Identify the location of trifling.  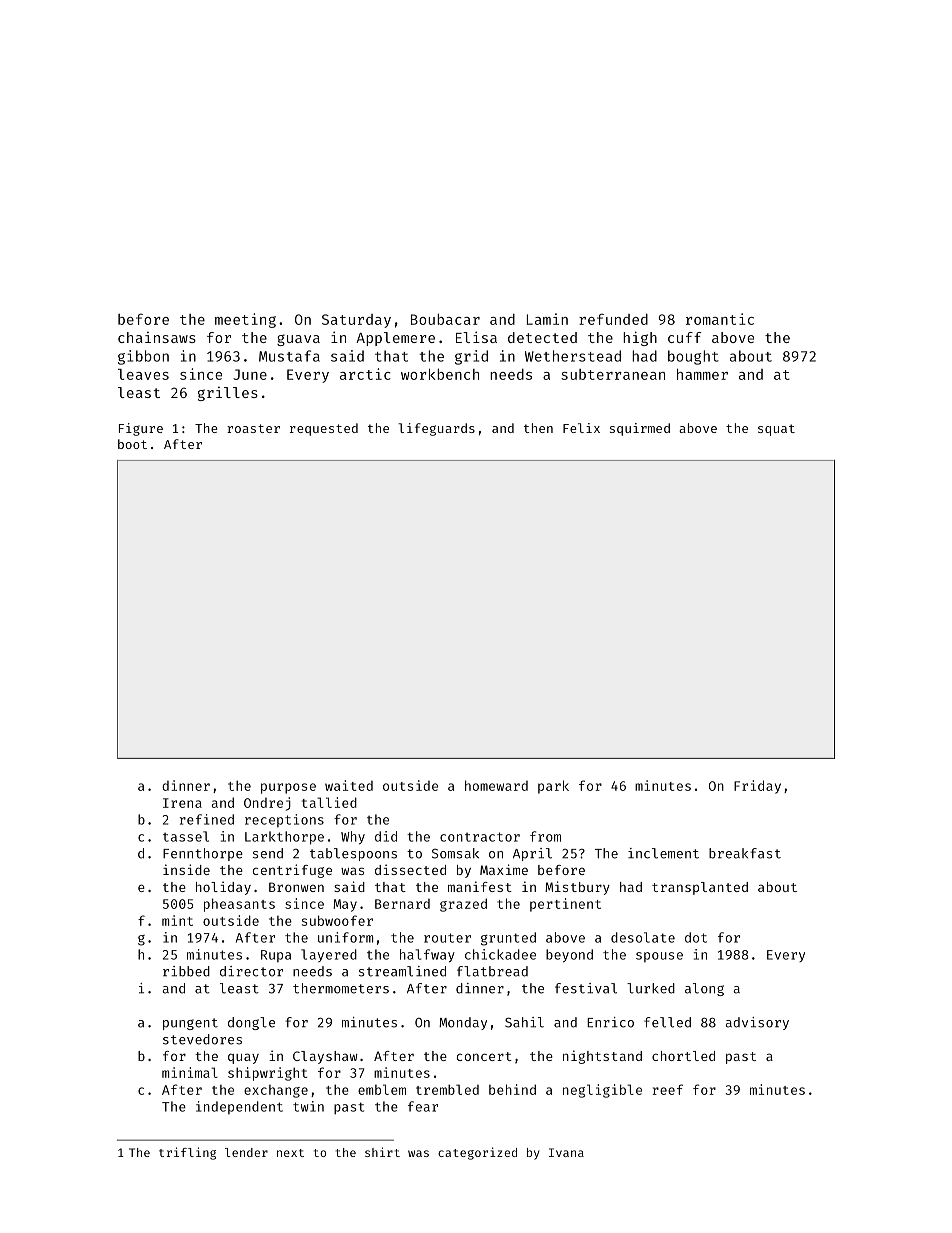
(187, 1153).
